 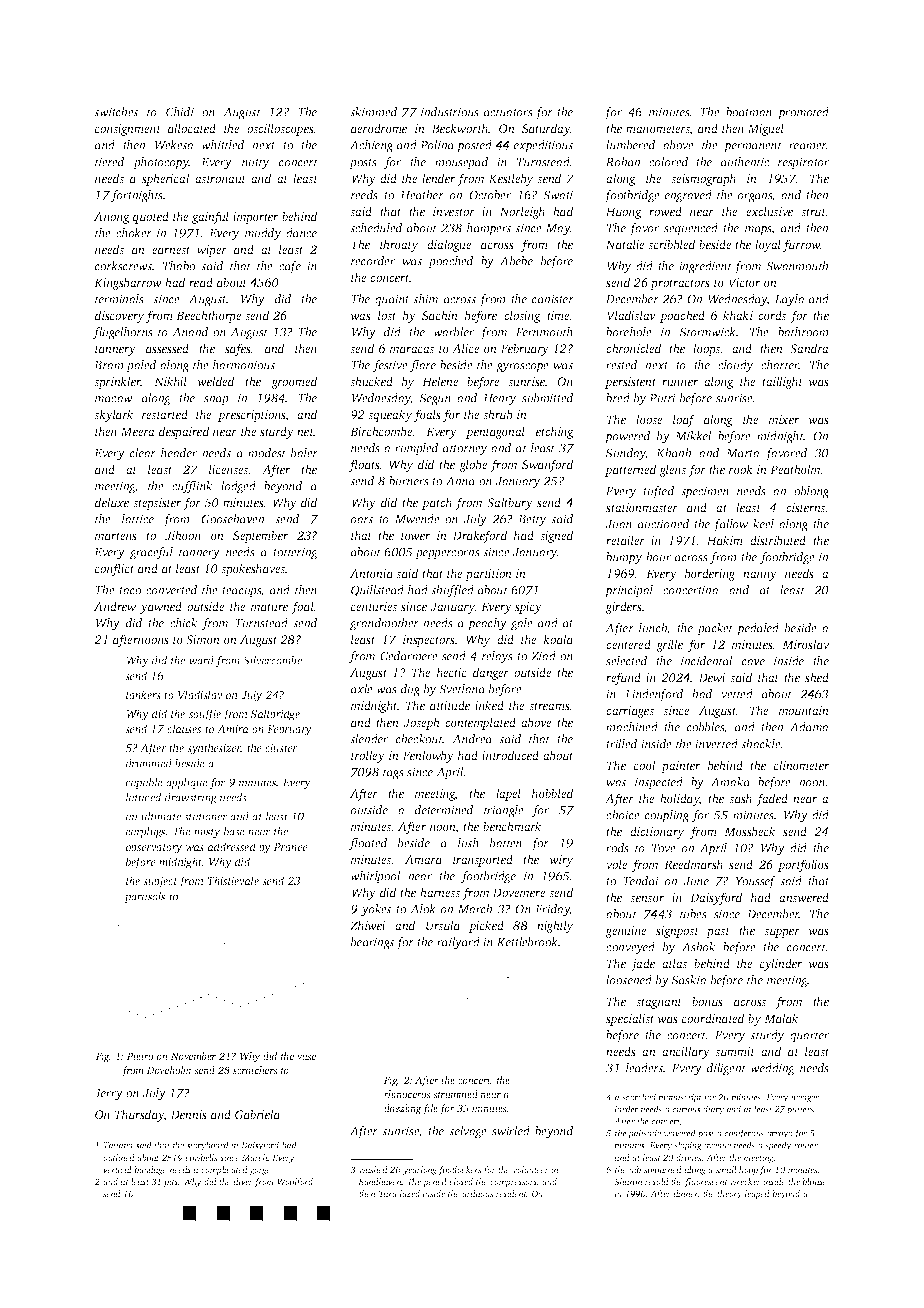 I want to click on lazed, so click(x=410, y=1193).
